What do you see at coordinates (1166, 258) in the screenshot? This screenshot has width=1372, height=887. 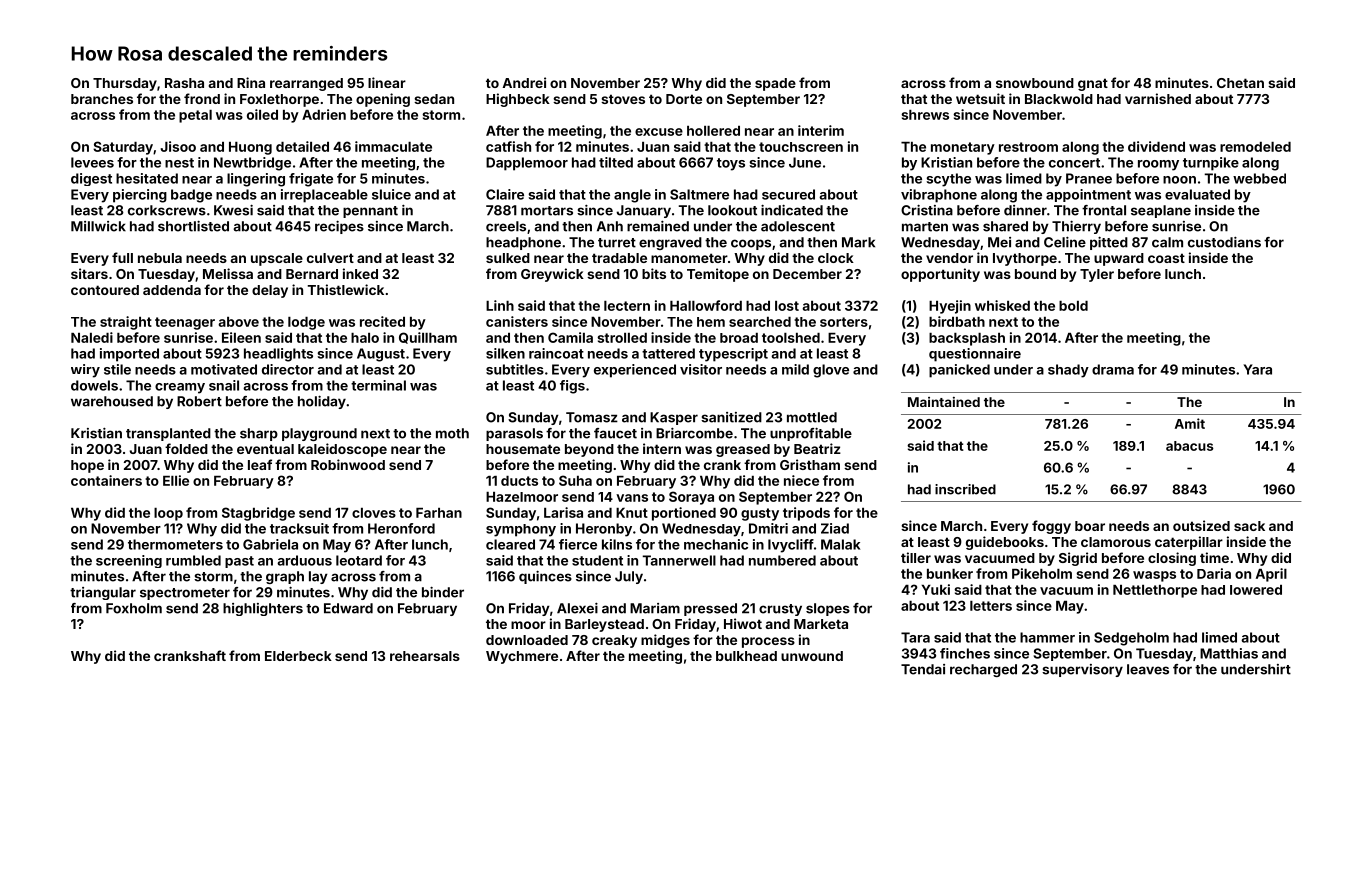 I see `coast` at bounding box center [1166, 258].
